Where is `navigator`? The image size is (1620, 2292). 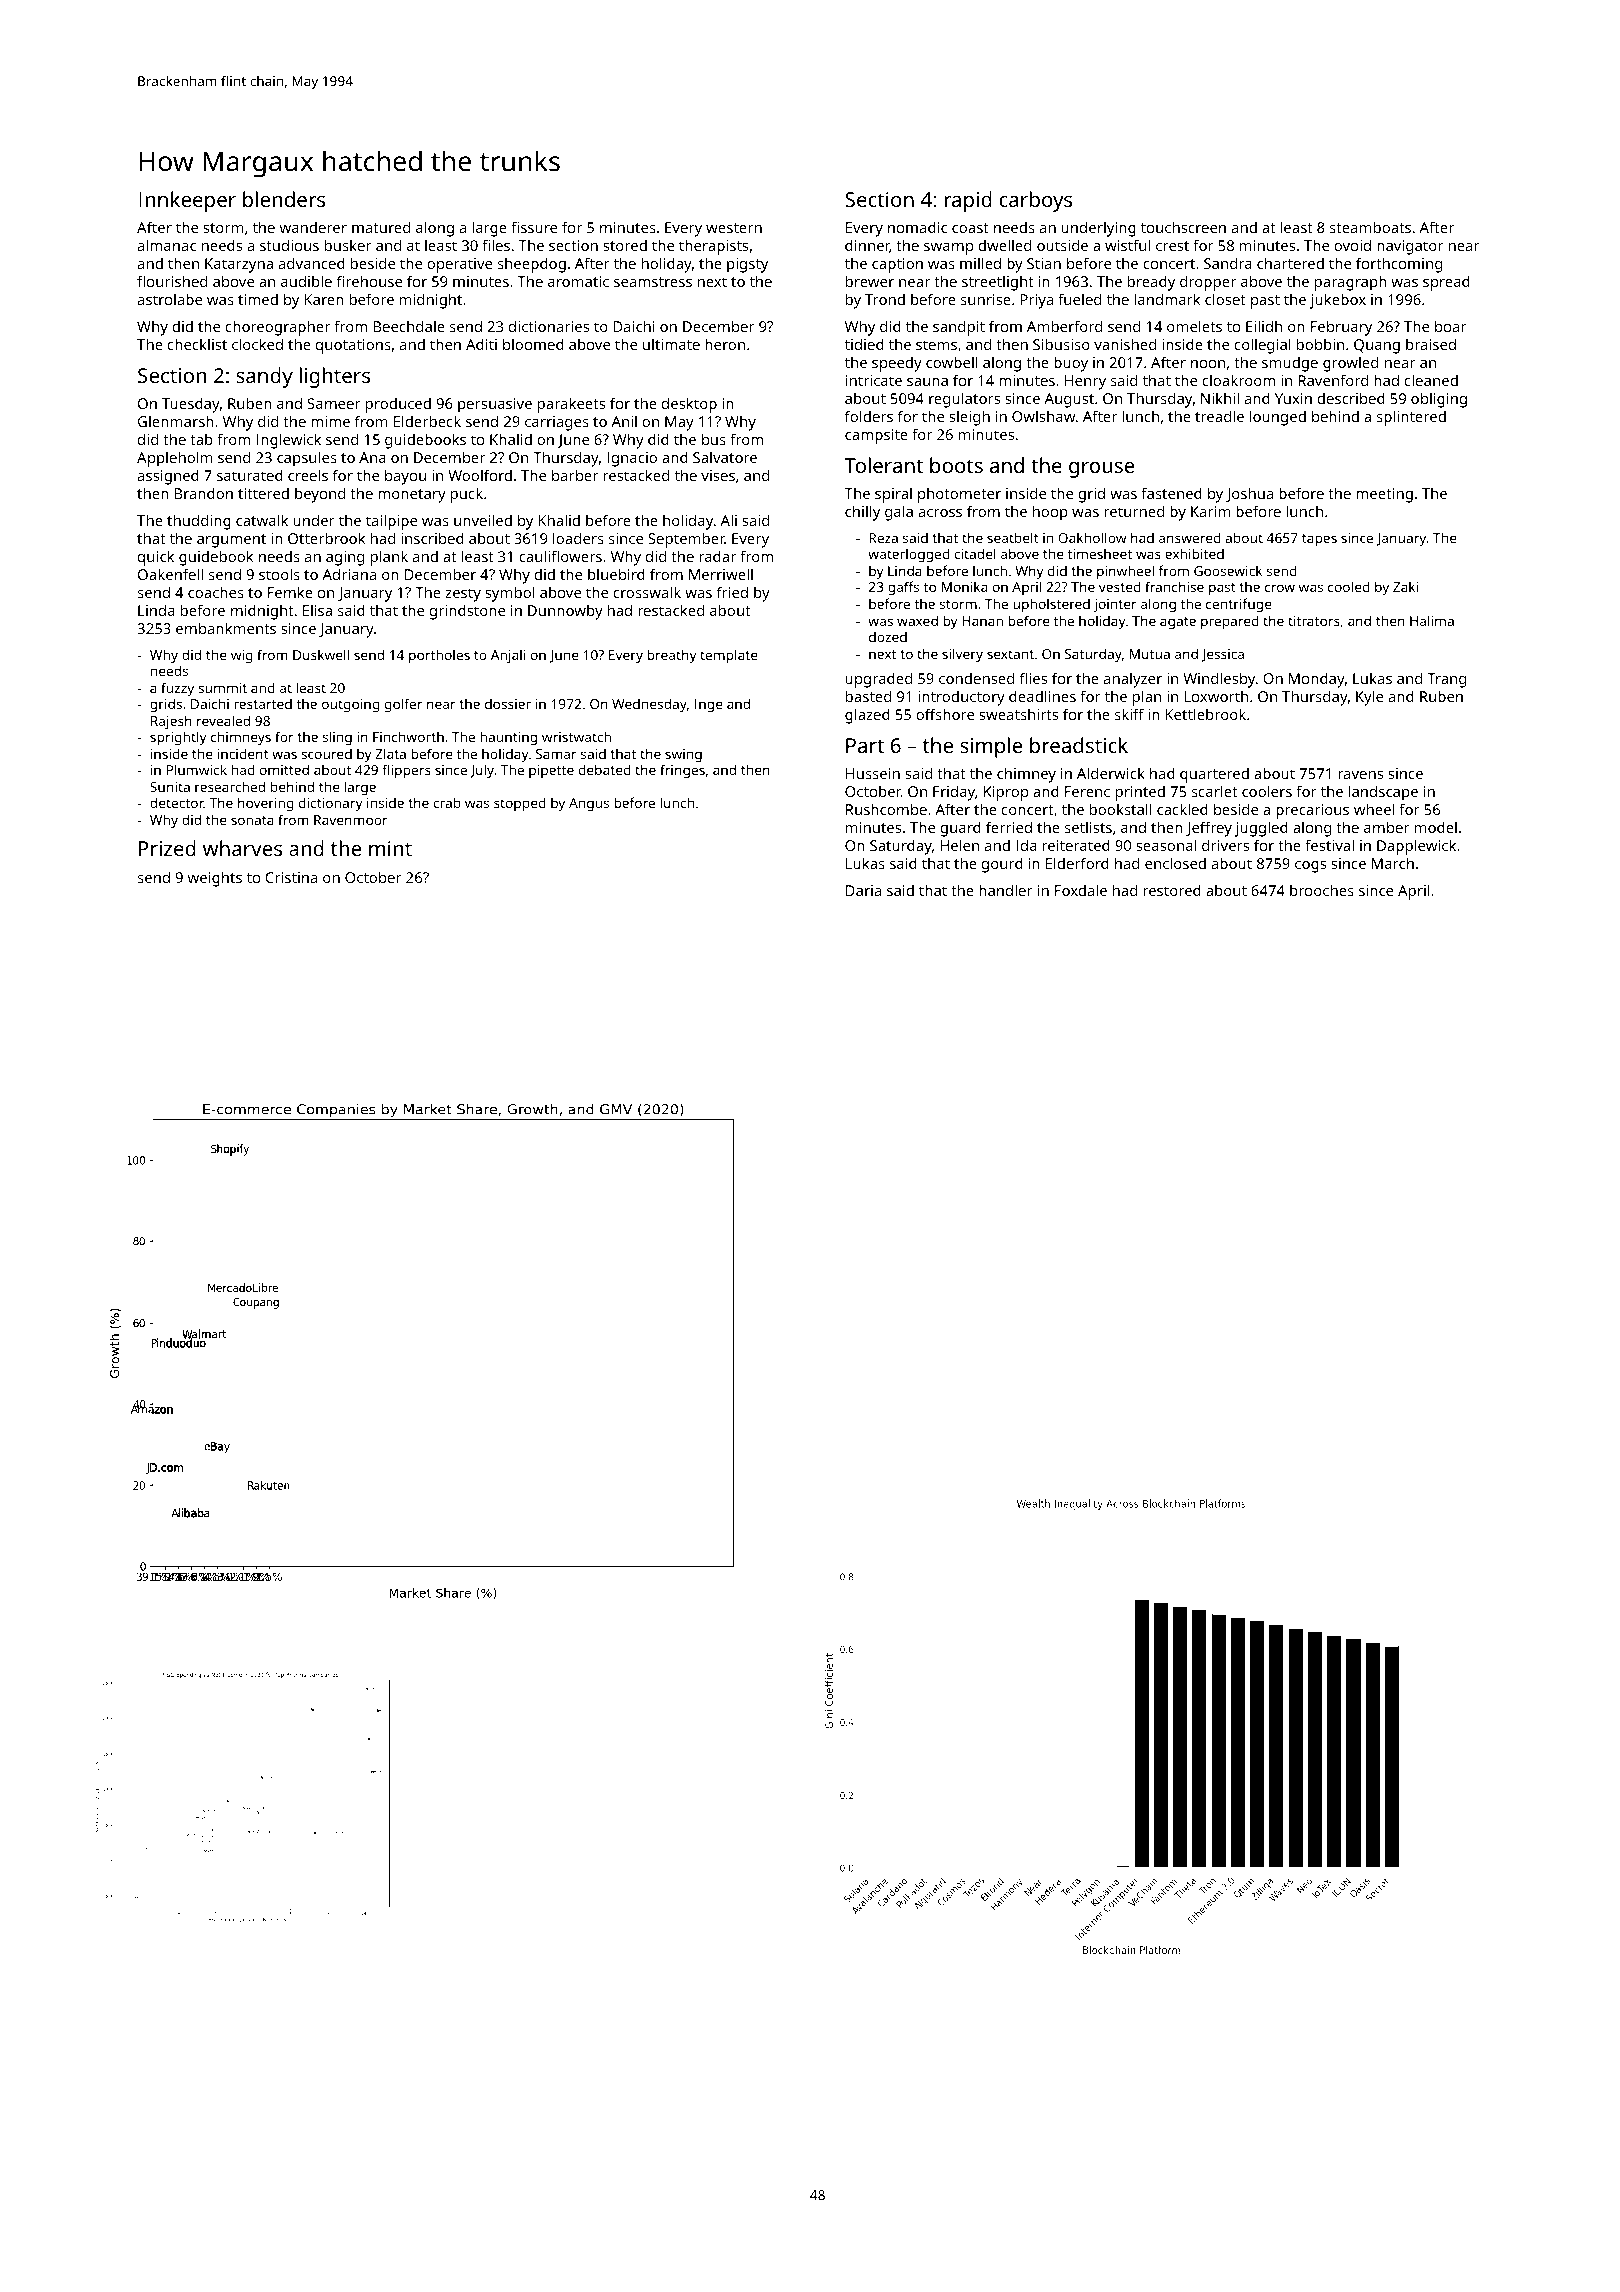 navigator is located at coordinates (1410, 247).
